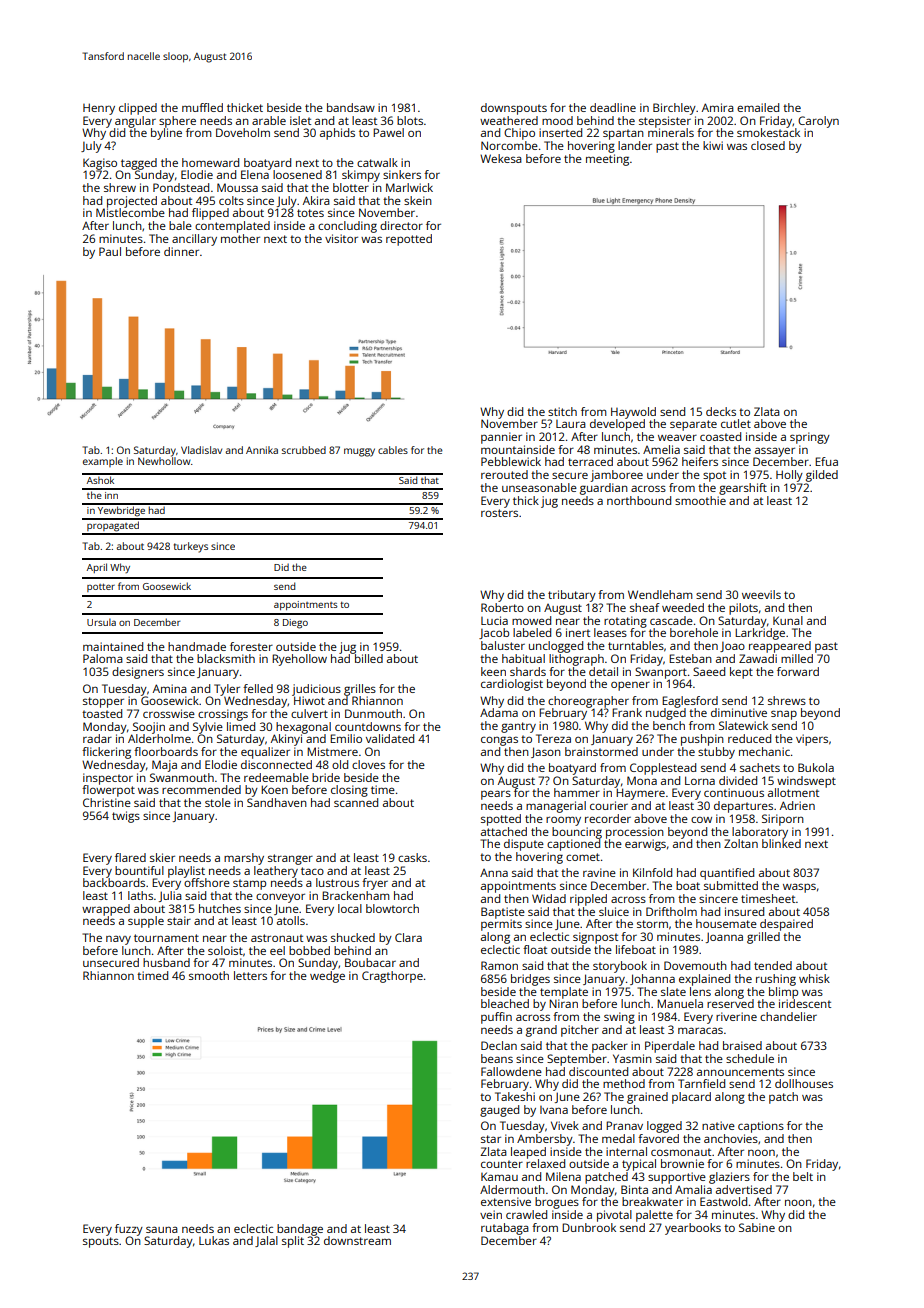  I want to click on Carolyn, so click(818, 122).
